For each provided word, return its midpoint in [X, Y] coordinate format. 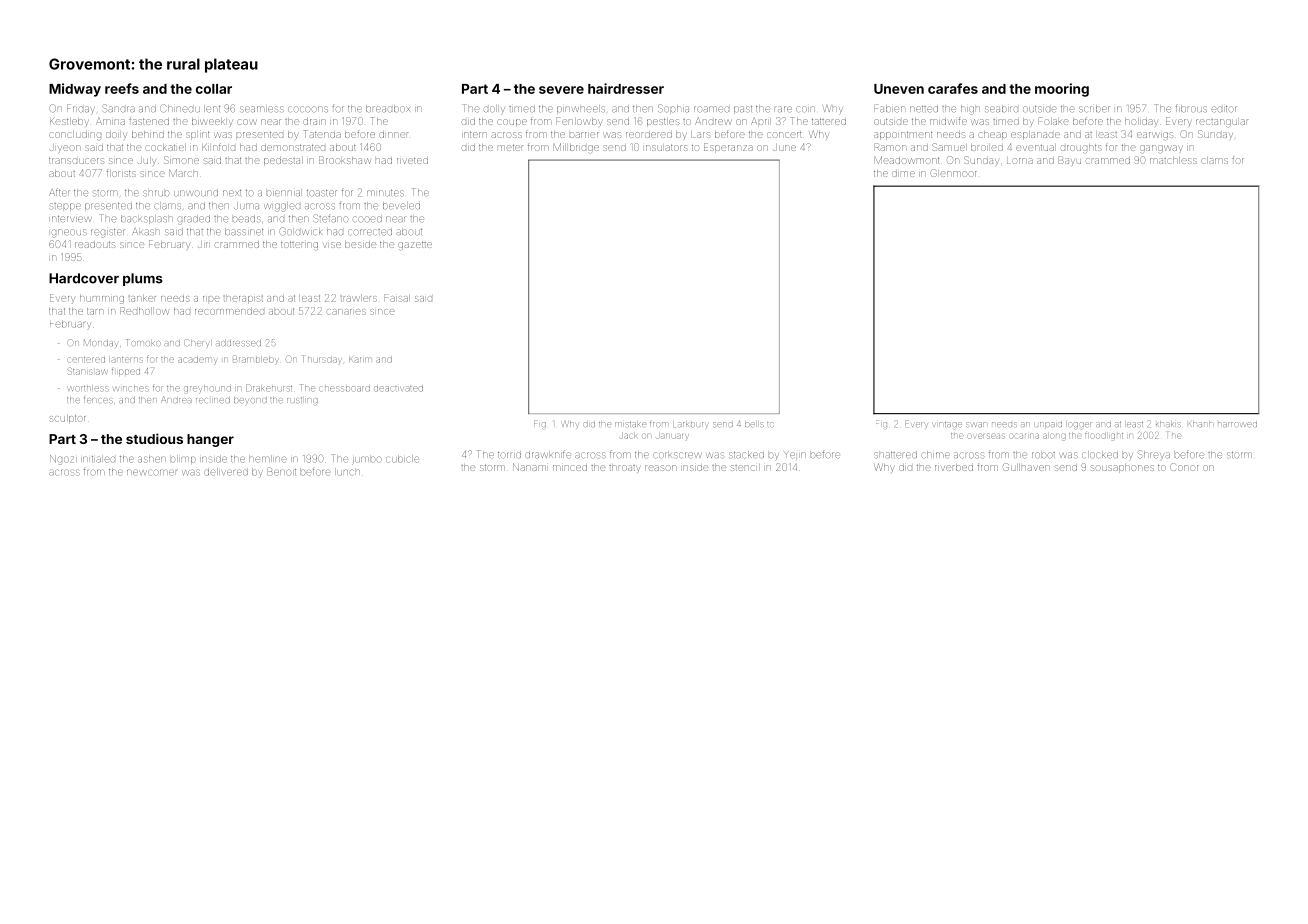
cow [247, 122]
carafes [953, 88]
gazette [415, 245]
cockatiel [166, 147]
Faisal [397, 298]
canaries [347, 312]
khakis [1168, 424]
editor [1224, 109]
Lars [700, 134]
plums [143, 279]
